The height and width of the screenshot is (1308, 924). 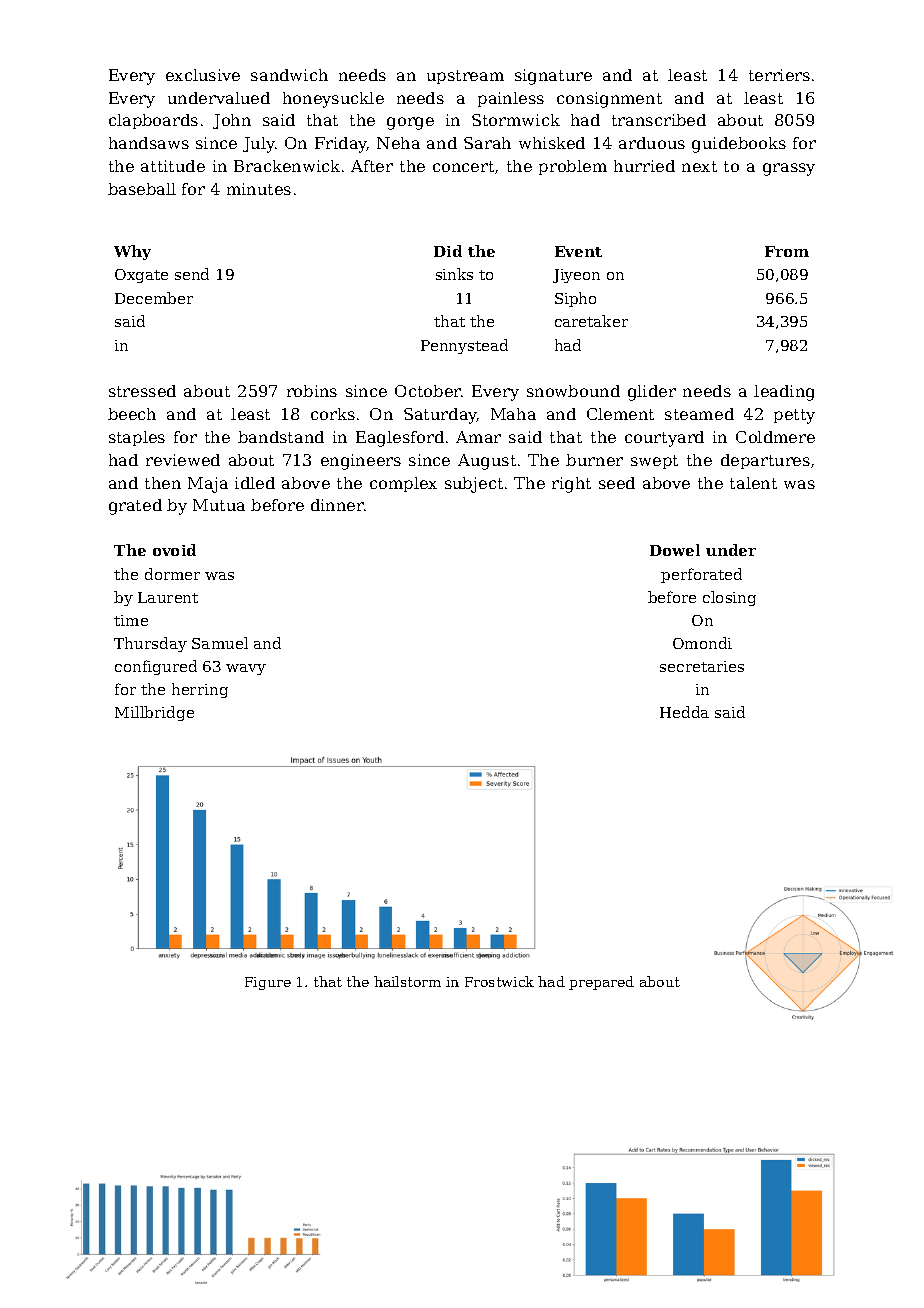 I want to click on subject, so click(x=474, y=485).
